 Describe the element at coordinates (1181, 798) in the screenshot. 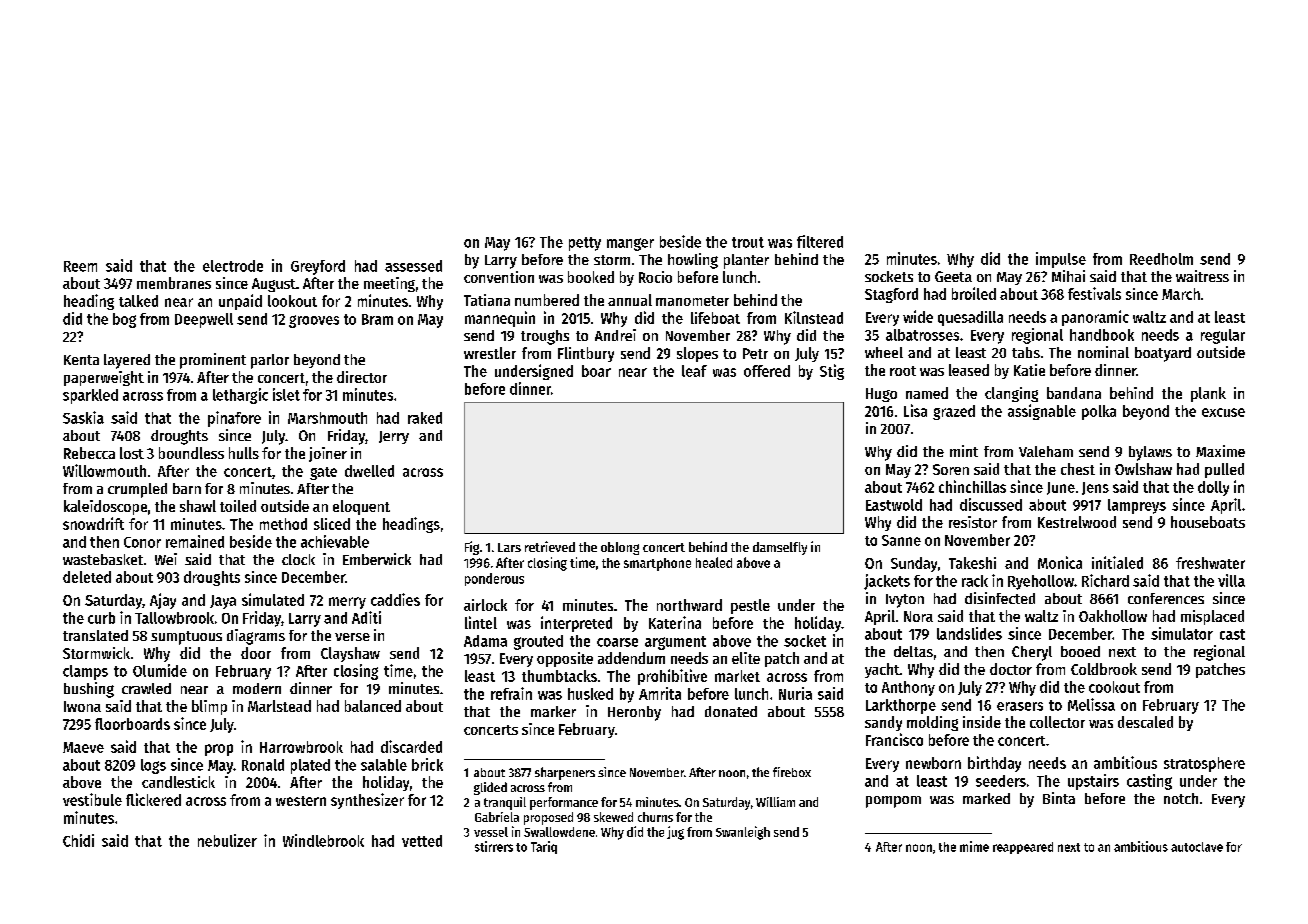

I see `notch` at that location.
